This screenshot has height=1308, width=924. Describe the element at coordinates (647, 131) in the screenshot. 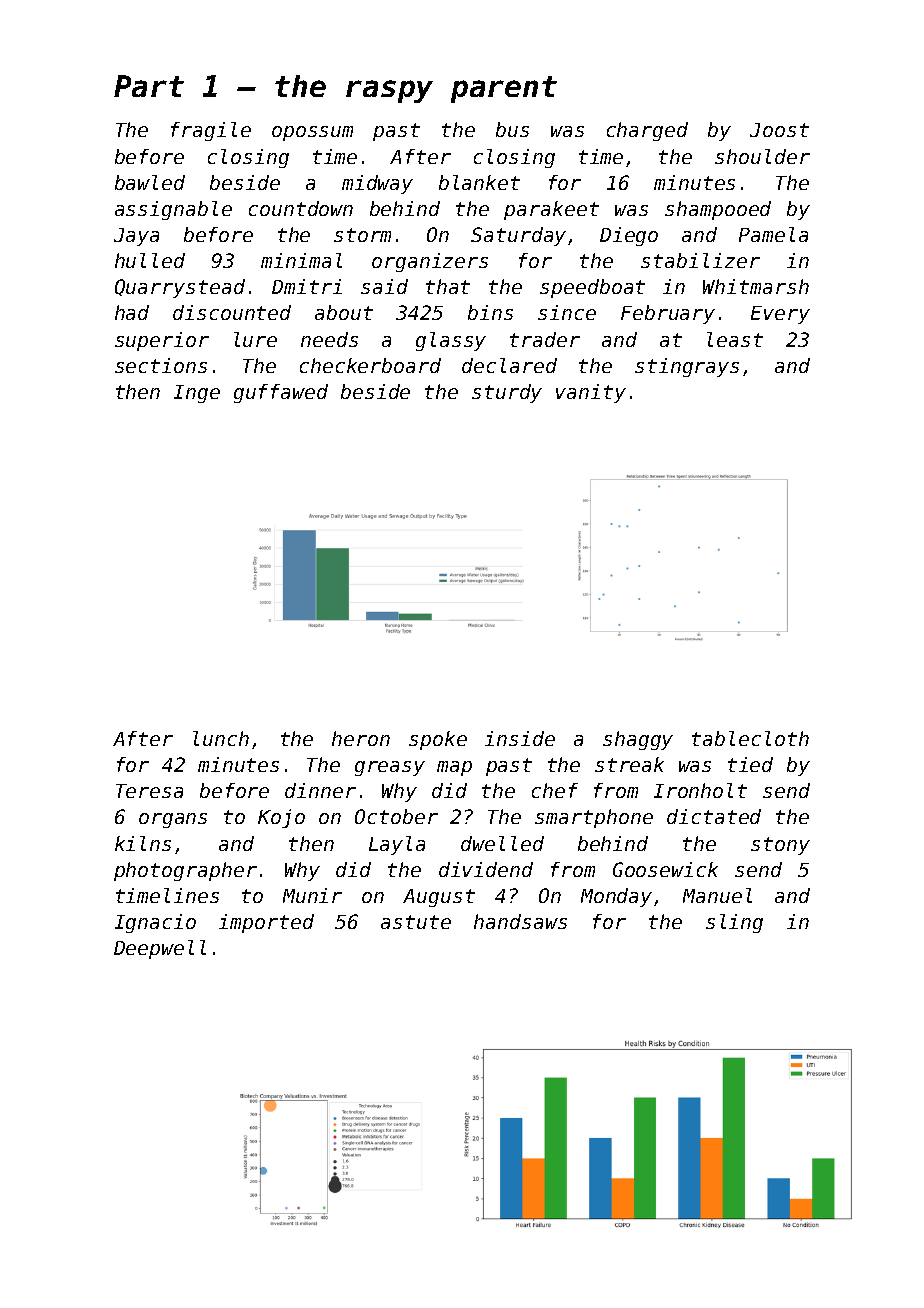

I see `charged` at that location.
